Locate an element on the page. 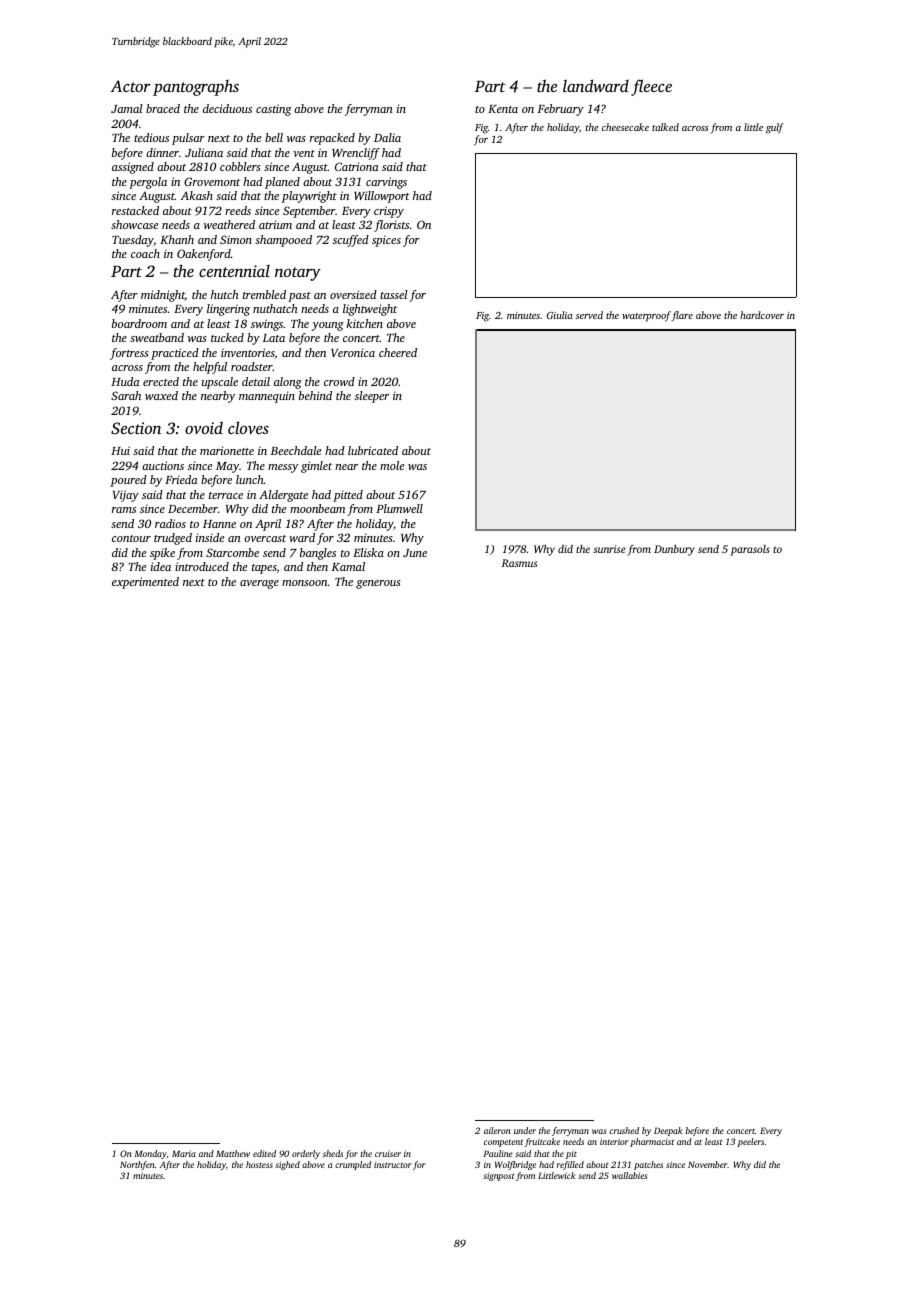  waterproof is located at coordinates (646, 316).
